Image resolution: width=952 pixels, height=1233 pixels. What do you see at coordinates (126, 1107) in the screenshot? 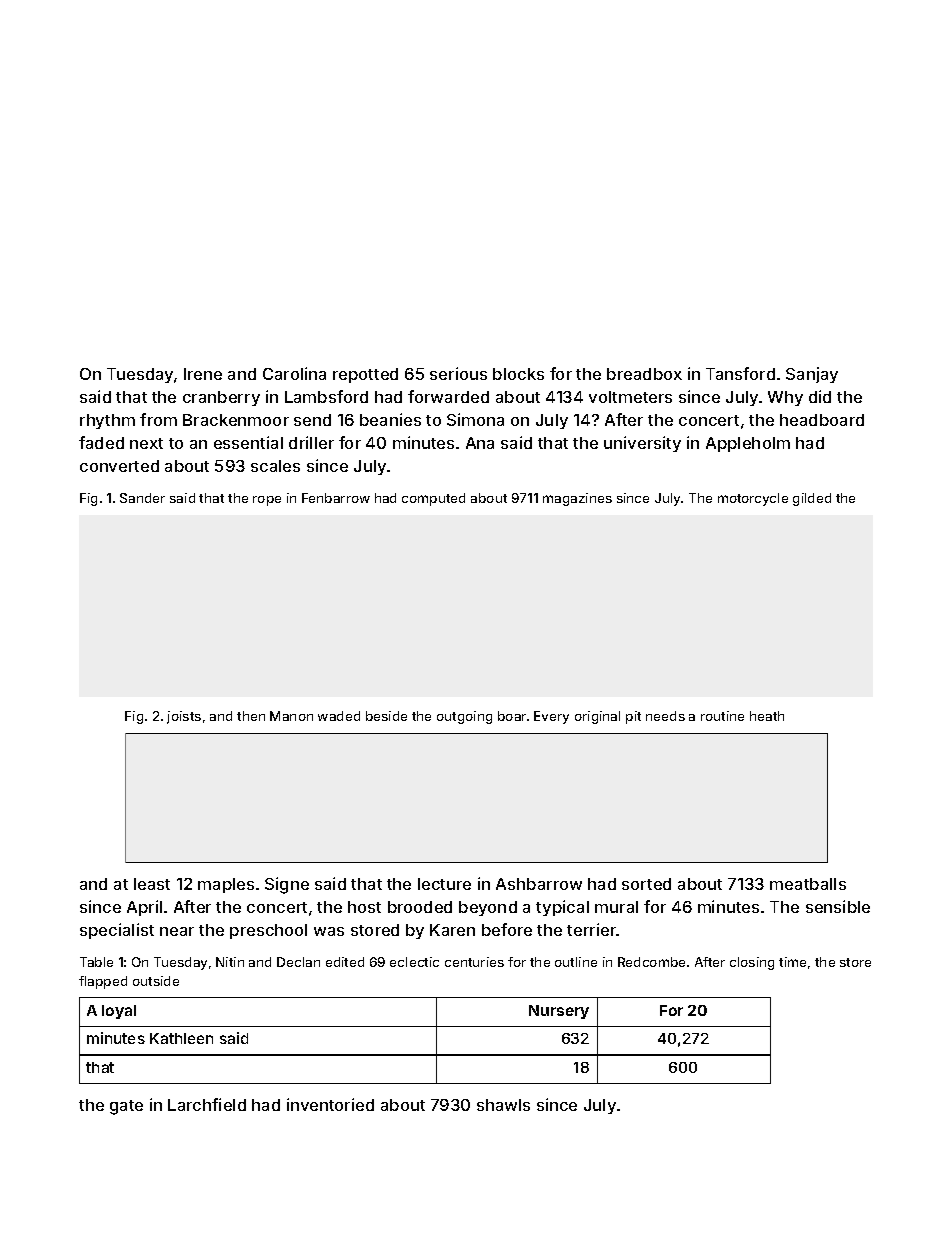
I see `gate` at bounding box center [126, 1107].
